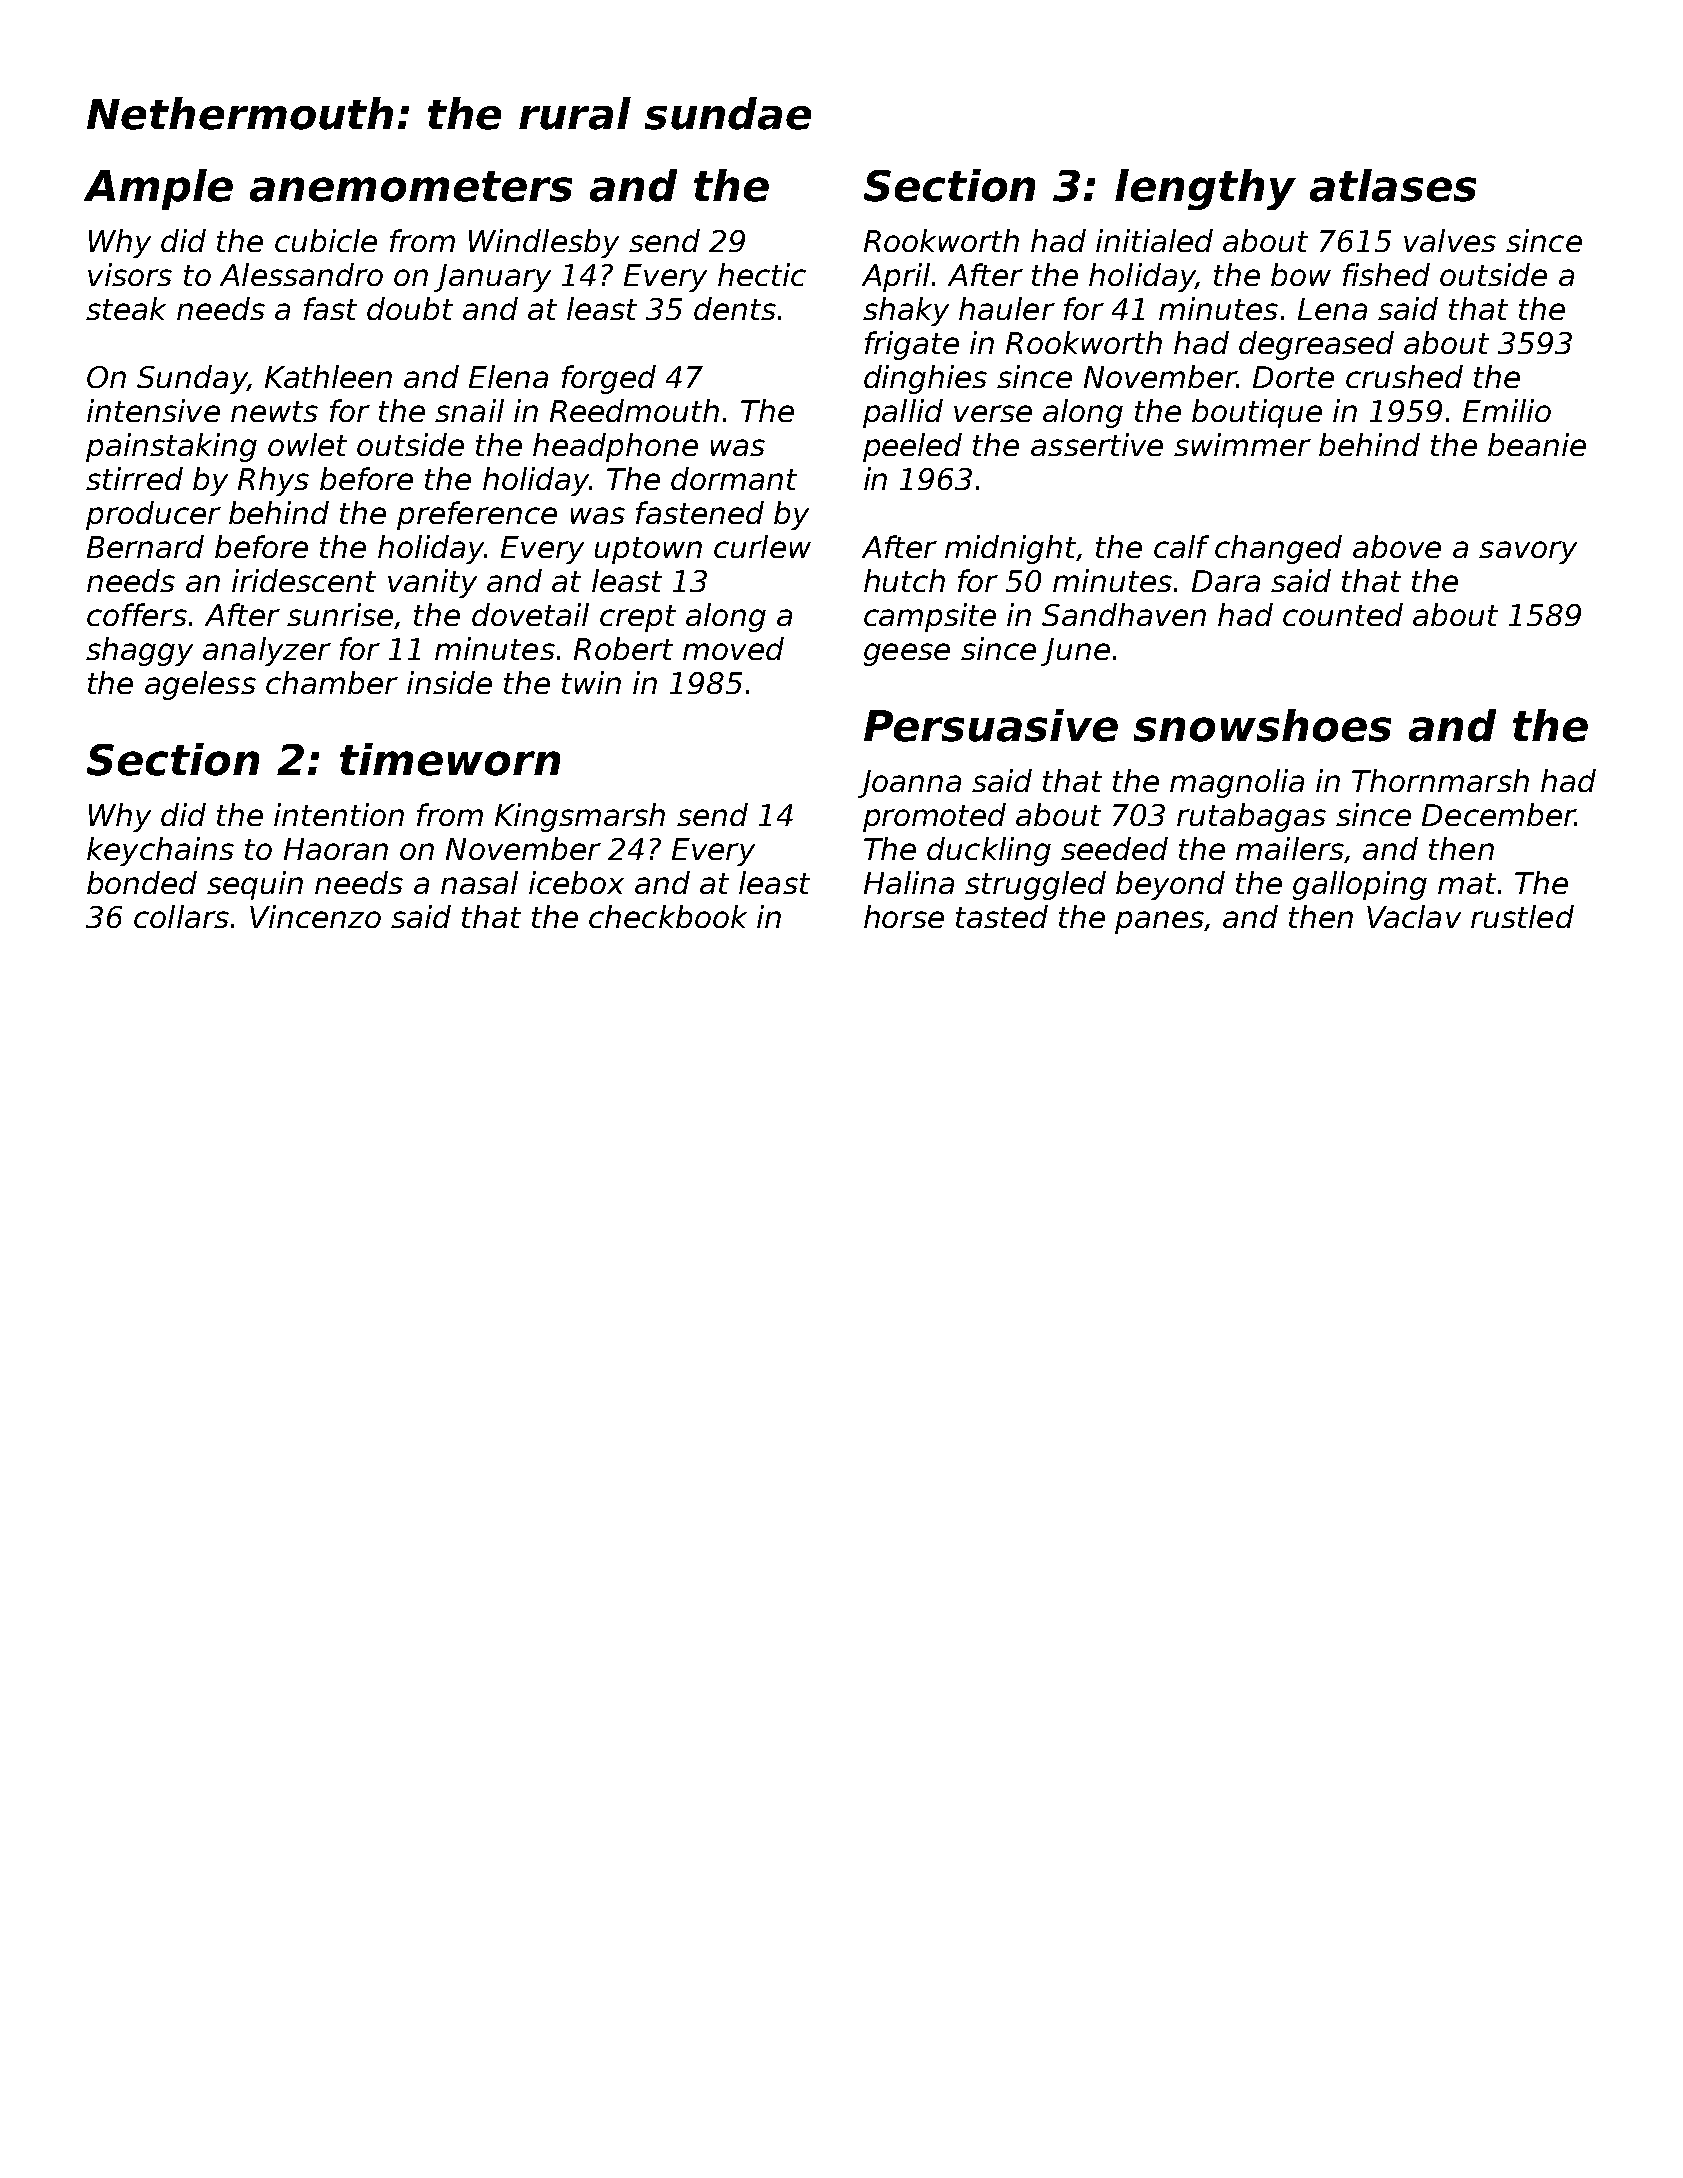 The width and height of the screenshot is (1683, 2178). Describe the element at coordinates (1393, 185) in the screenshot. I see `atlases` at that location.
